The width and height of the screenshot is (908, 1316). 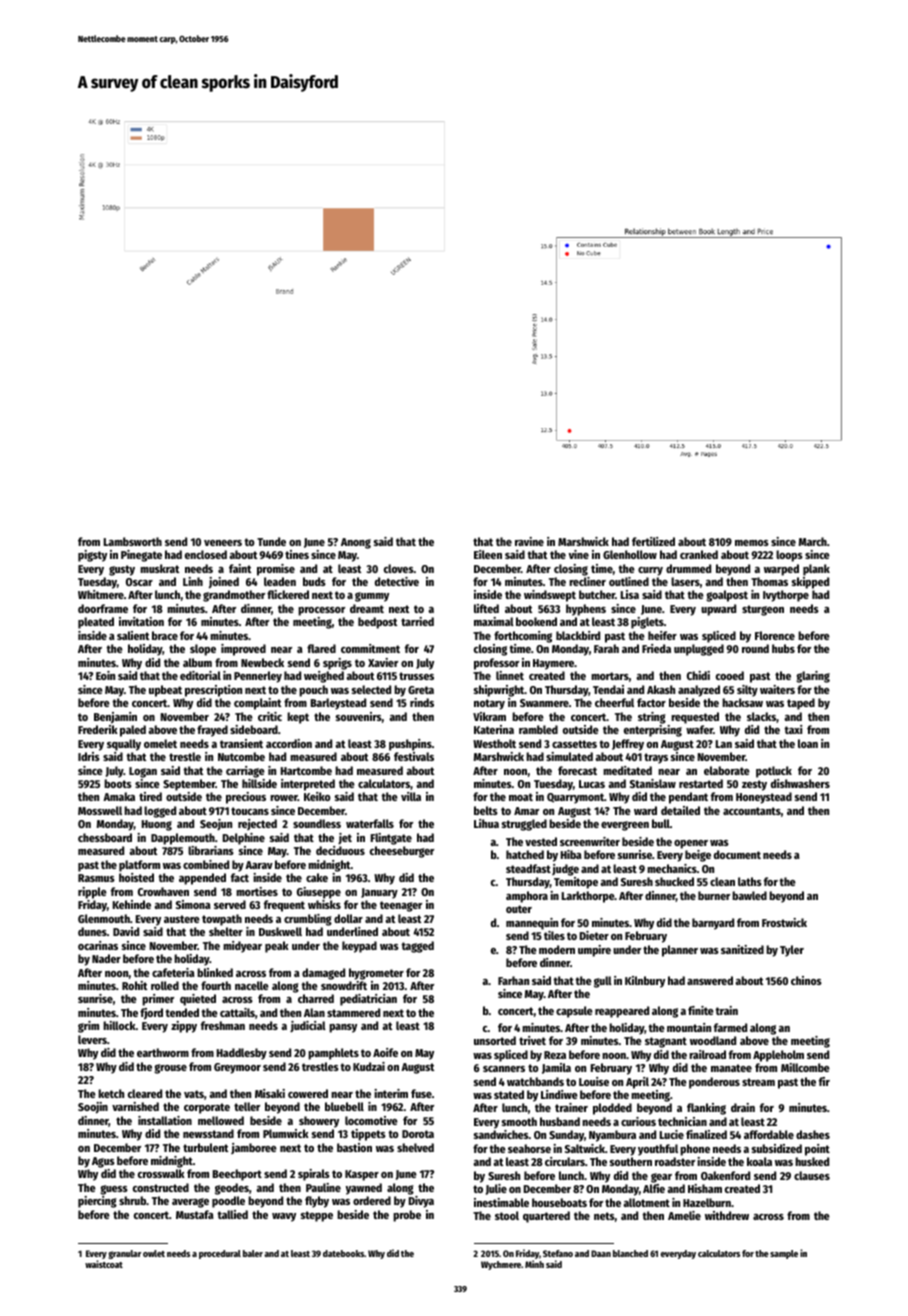 I want to click on Lambsworth, so click(x=133, y=541).
